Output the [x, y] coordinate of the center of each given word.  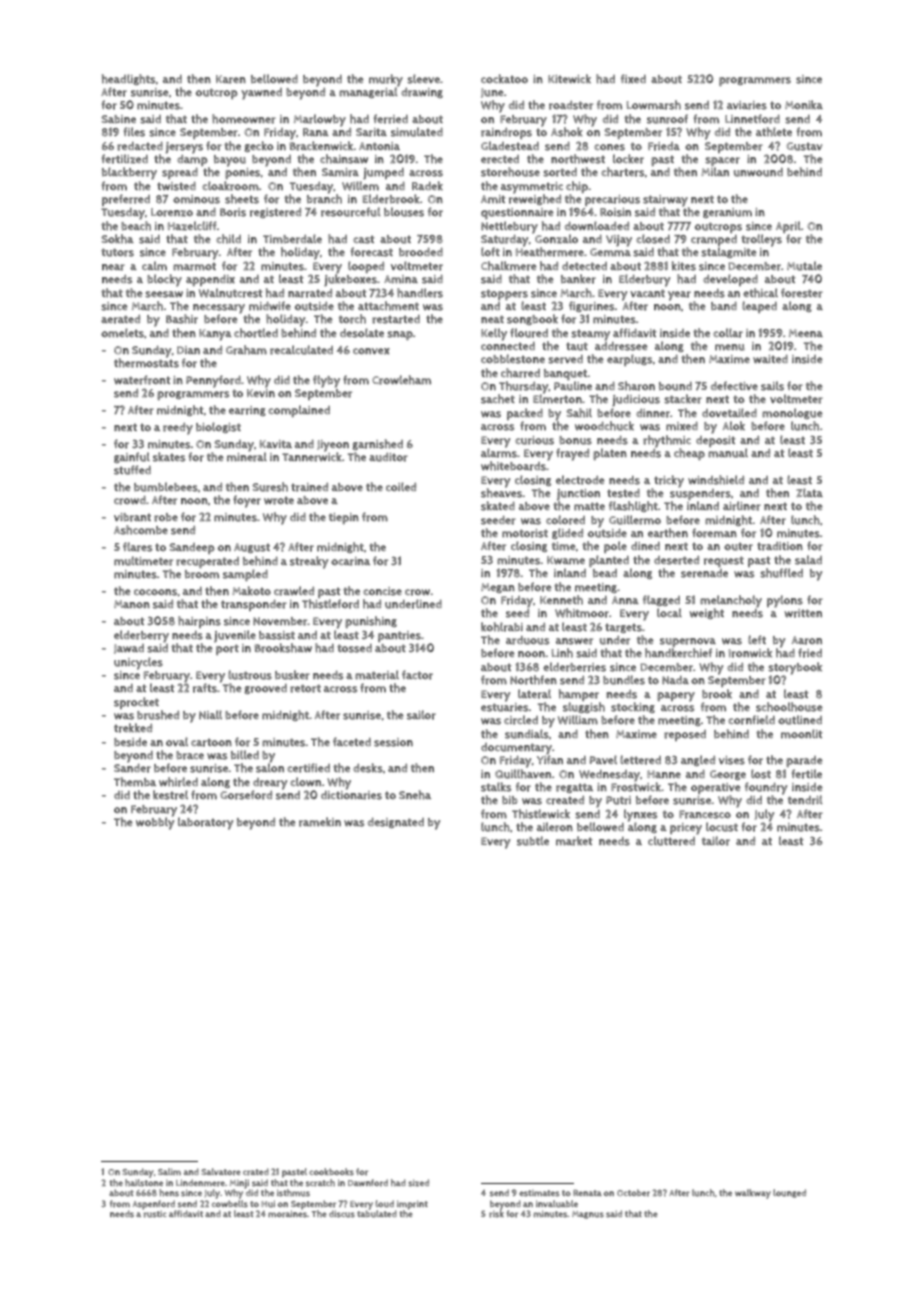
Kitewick [569, 78]
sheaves [501, 493]
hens [169, 1193]
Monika [804, 105]
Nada [675, 680]
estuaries [505, 707]
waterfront [142, 380]
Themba [135, 782]
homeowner [244, 119]
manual [728, 453]
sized [418, 1183]
